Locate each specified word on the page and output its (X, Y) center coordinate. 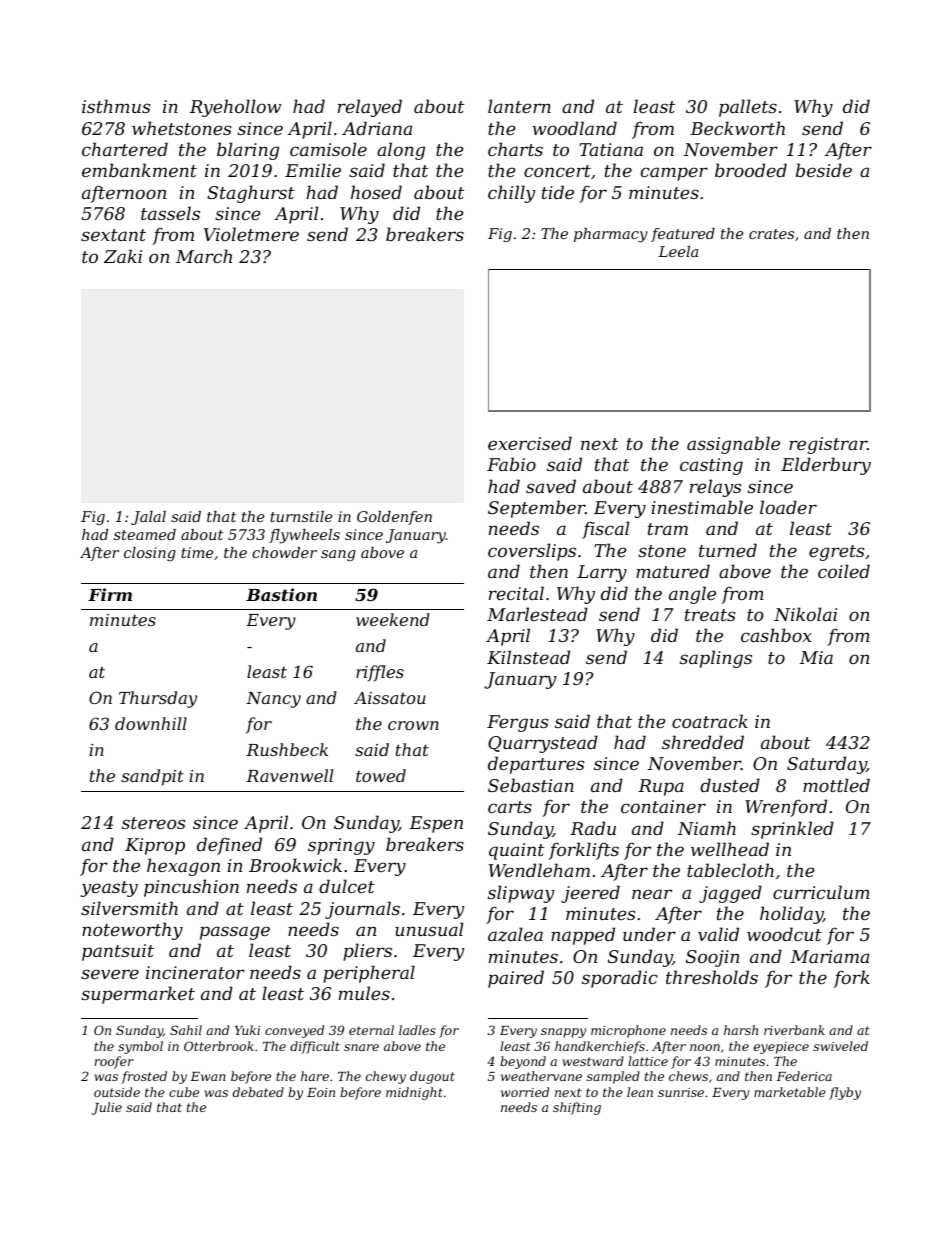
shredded (703, 742)
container (663, 806)
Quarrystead (543, 744)
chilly (511, 194)
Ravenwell (289, 775)
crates (771, 234)
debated (258, 1092)
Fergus (517, 723)
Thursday (158, 699)
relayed (370, 108)
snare (361, 1047)
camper (674, 174)
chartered (125, 149)
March (204, 256)
